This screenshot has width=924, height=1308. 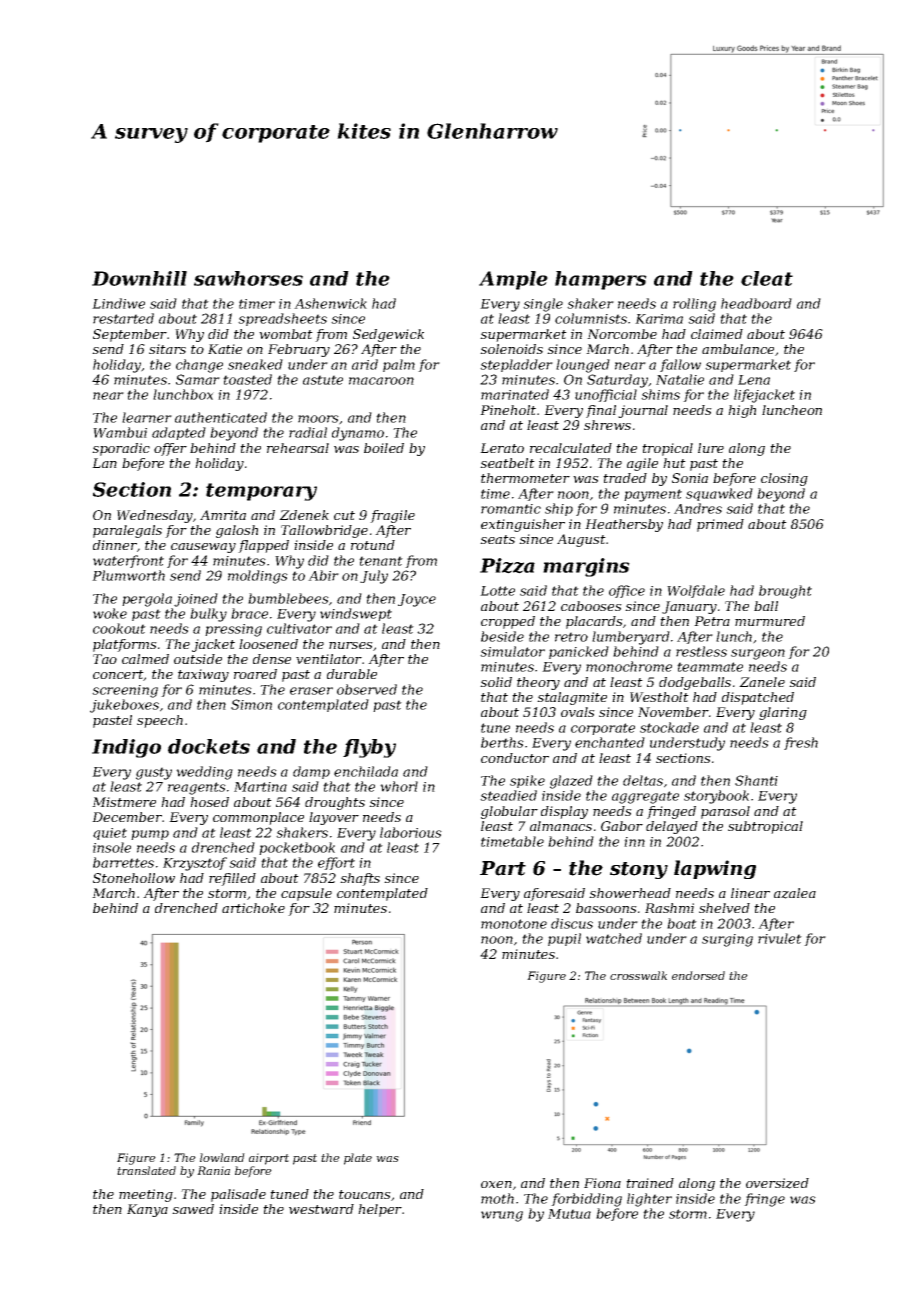 What do you see at coordinates (360, 879) in the screenshot?
I see `shafts` at bounding box center [360, 879].
